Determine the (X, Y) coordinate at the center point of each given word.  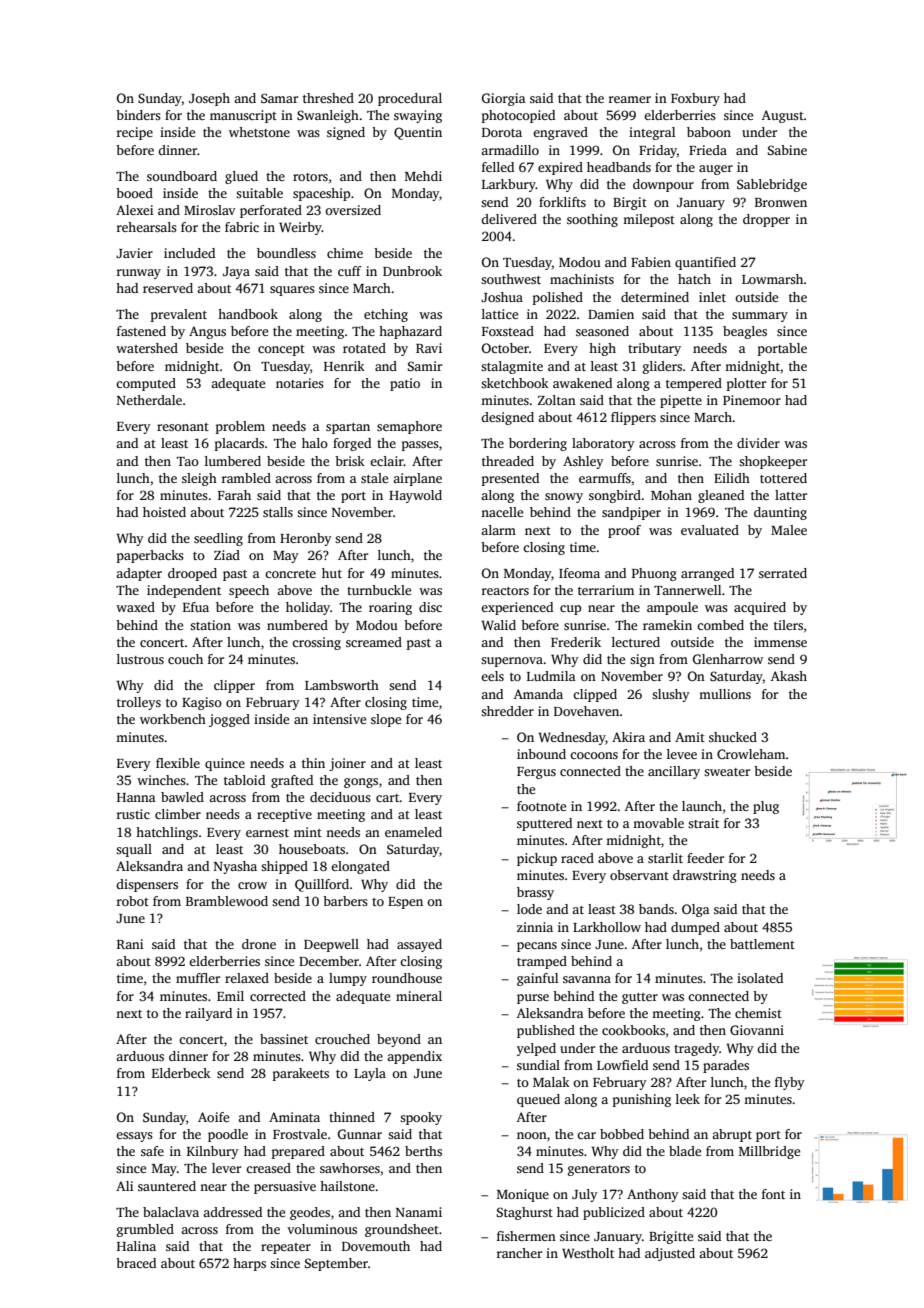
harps (249, 1264)
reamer (630, 99)
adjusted (670, 1254)
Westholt (588, 1253)
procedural (410, 99)
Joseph (209, 99)
